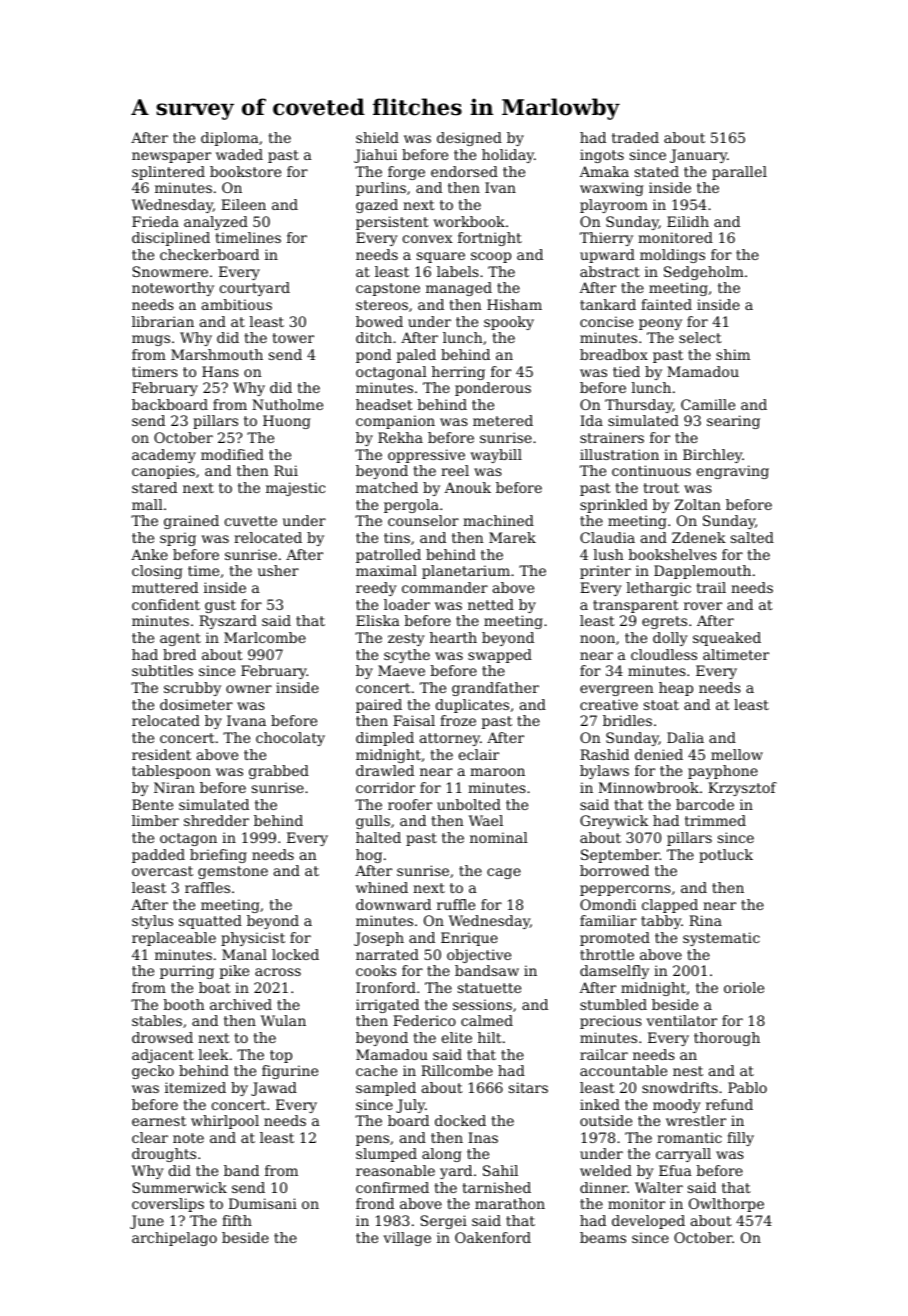 Image resolution: width=908 pixels, height=1316 pixels. Describe the element at coordinates (614, 822) in the page. I see `Greywick` at that location.
